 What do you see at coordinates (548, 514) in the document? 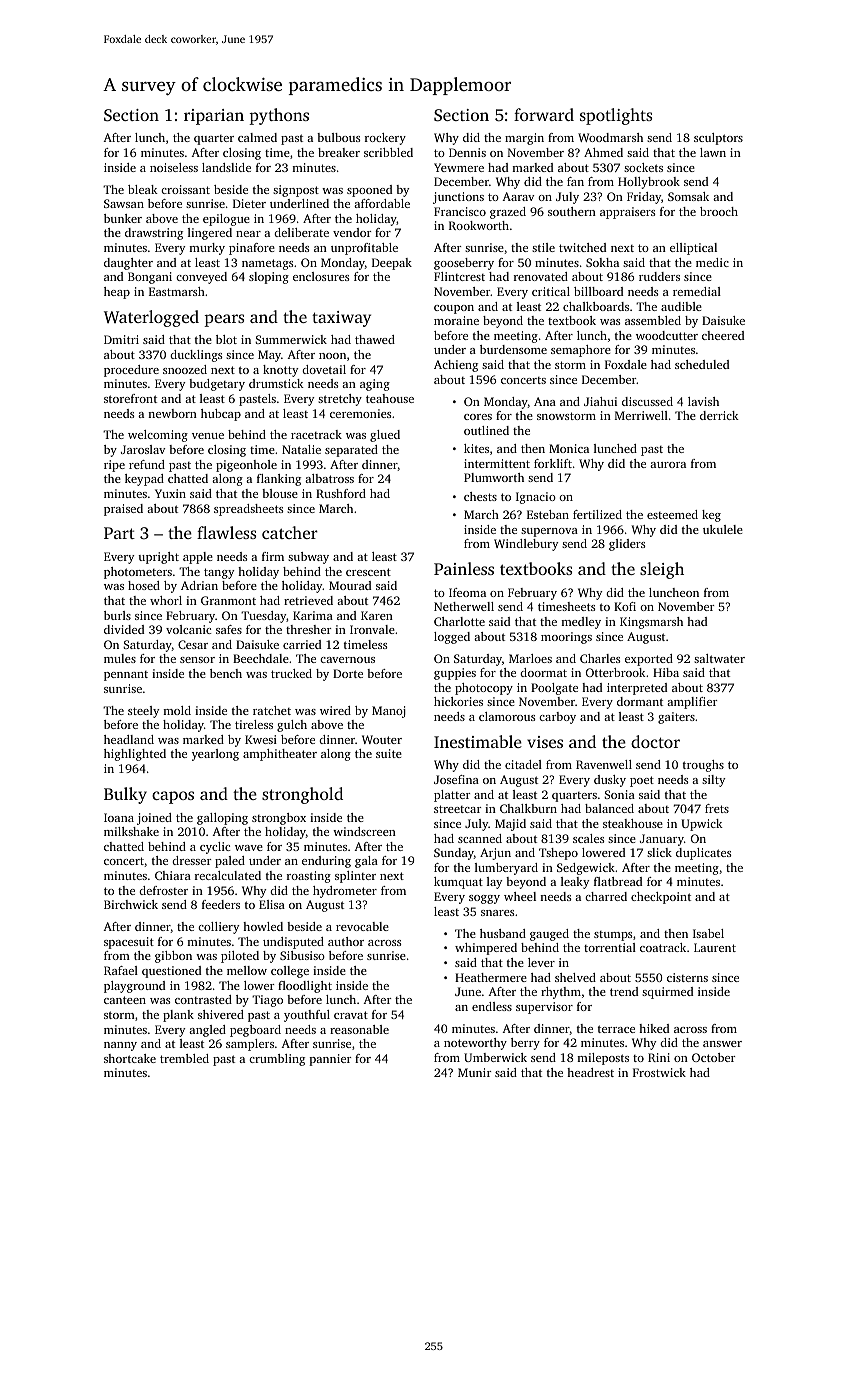
I see `Esteban` at bounding box center [548, 514].
